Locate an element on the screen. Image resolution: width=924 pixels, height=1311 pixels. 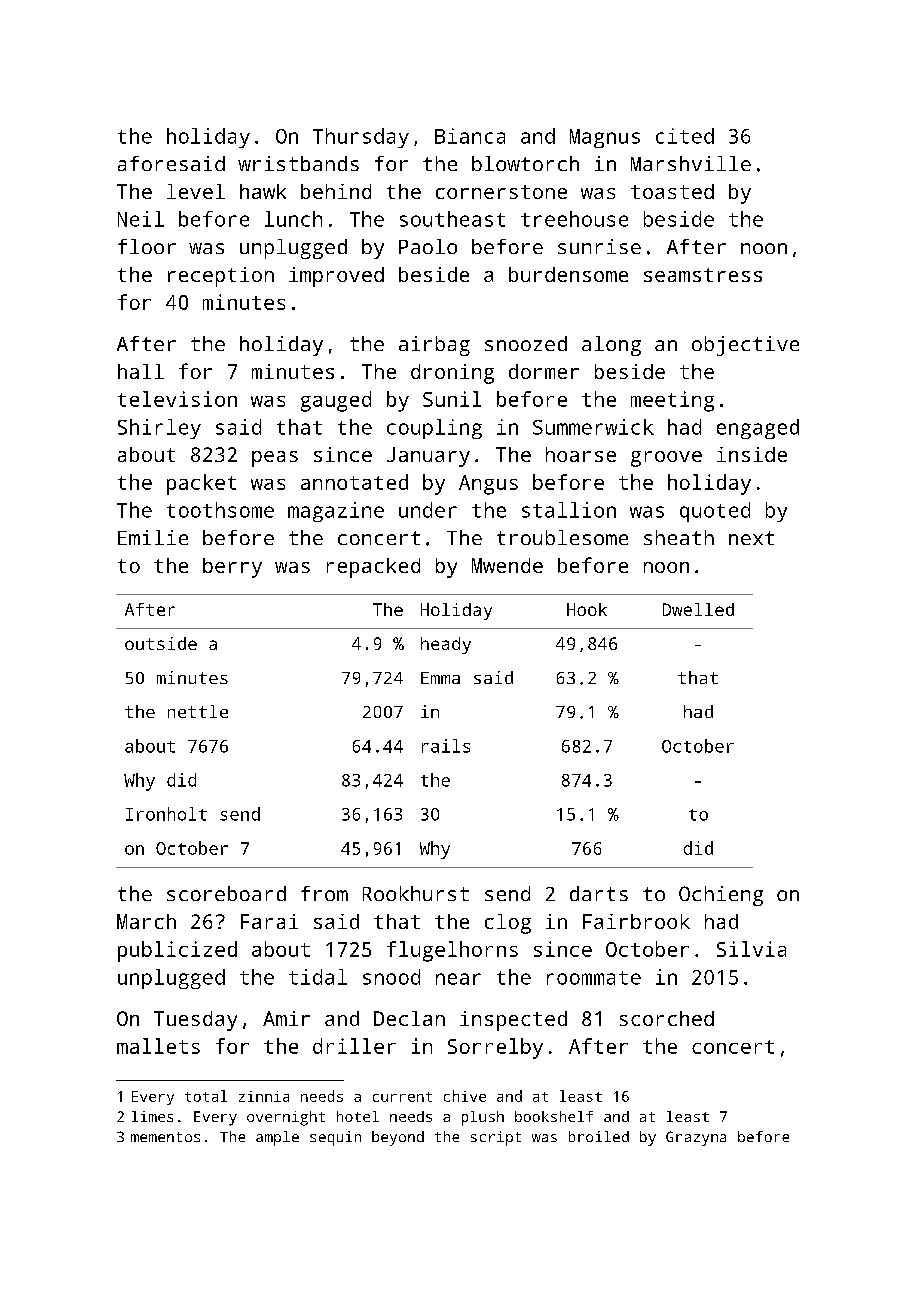
Hook is located at coordinates (587, 609).
